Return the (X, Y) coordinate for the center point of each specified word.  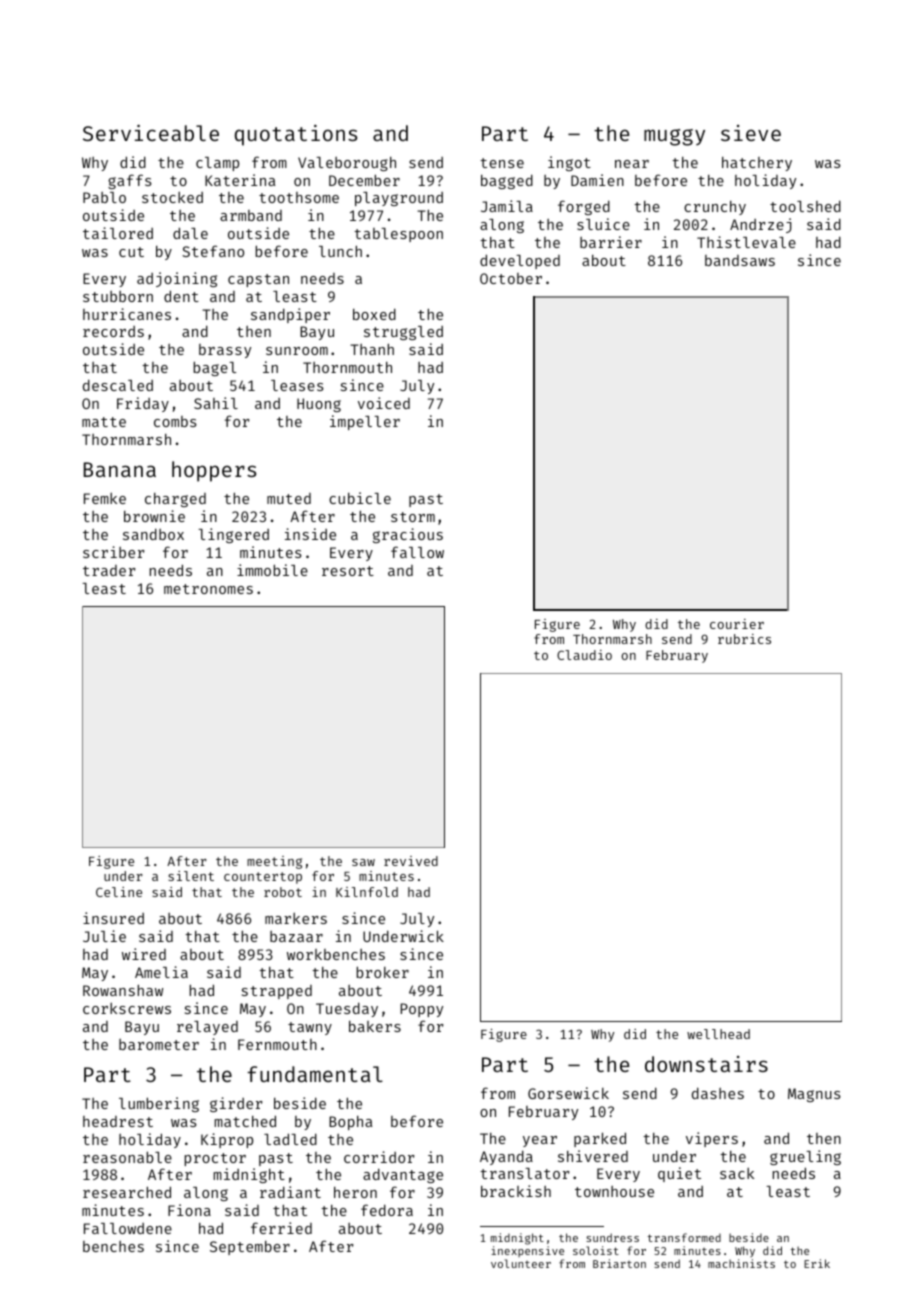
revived (411, 861)
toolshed (805, 206)
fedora (387, 1210)
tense (502, 163)
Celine (119, 892)
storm (413, 517)
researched (127, 1192)
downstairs (706, 1064)
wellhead (718, 1034)
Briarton (619, 1263)
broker (383, 972)
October (511, 278)
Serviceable (151, 133)
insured (113, 918)
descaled (118, 385)
